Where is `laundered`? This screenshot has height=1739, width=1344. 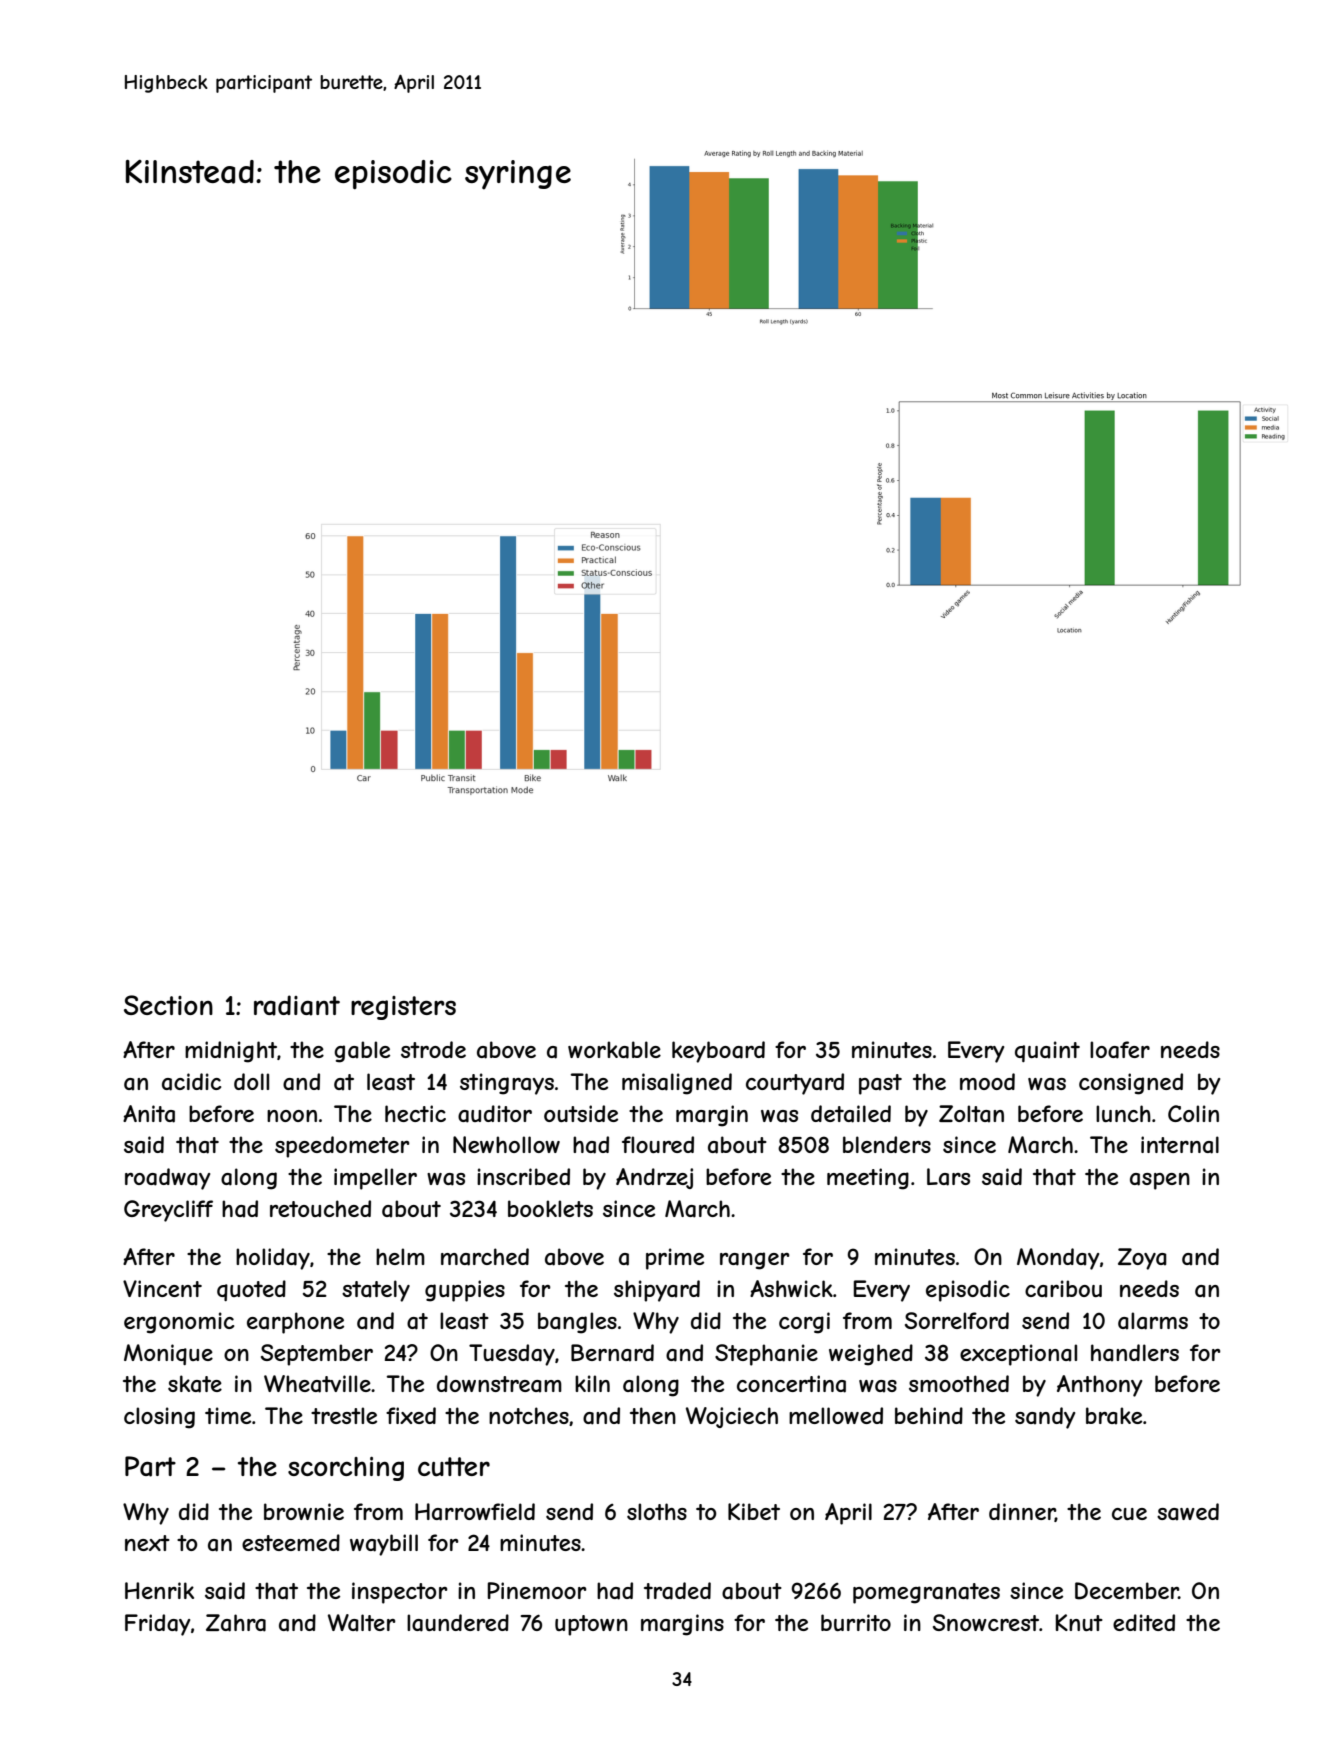
laundered is located at coordinates (458, 1623).
